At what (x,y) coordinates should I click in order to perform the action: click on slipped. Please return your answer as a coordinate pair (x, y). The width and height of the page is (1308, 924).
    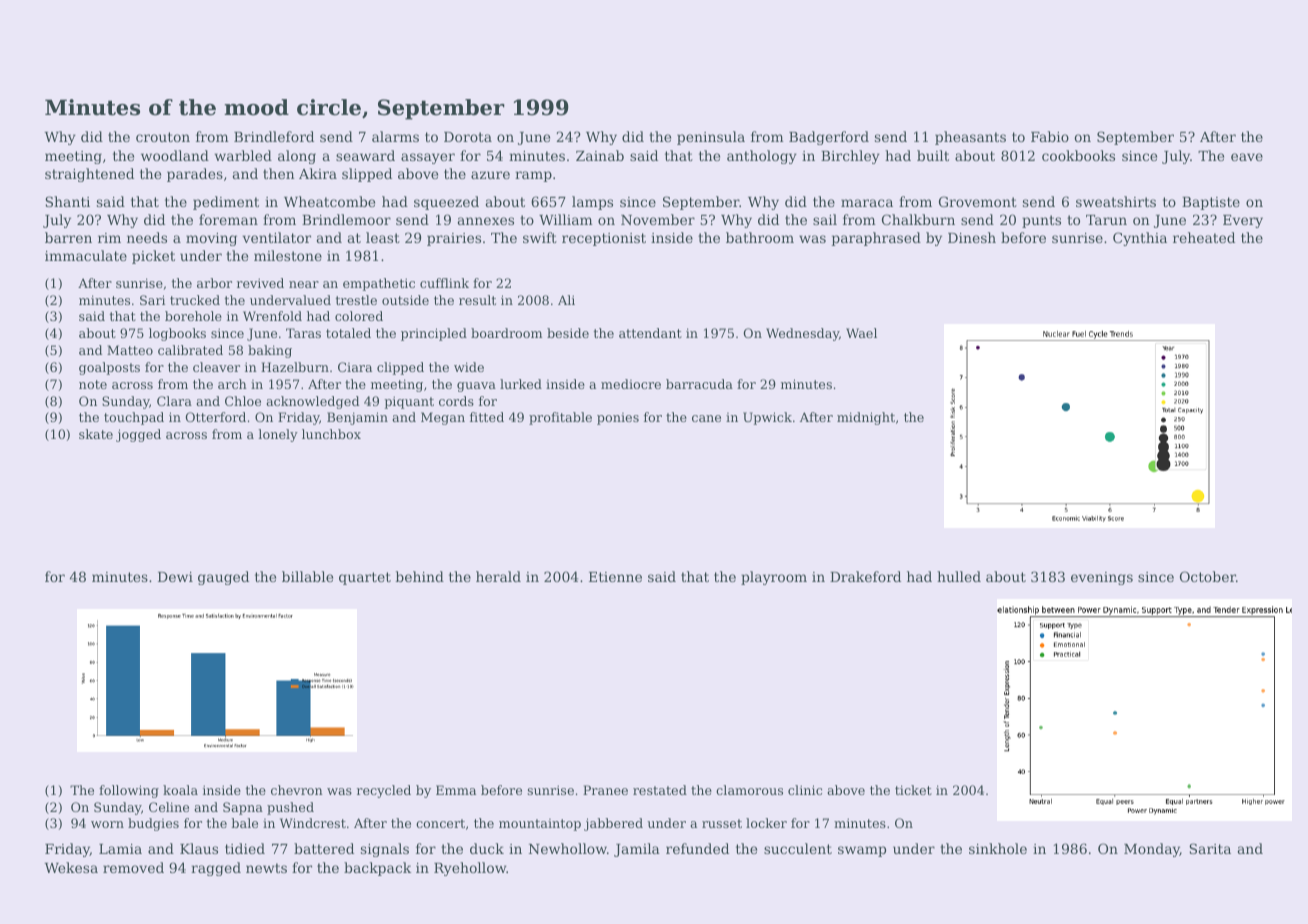
    Looking at the image, I should click on (367, 175).
